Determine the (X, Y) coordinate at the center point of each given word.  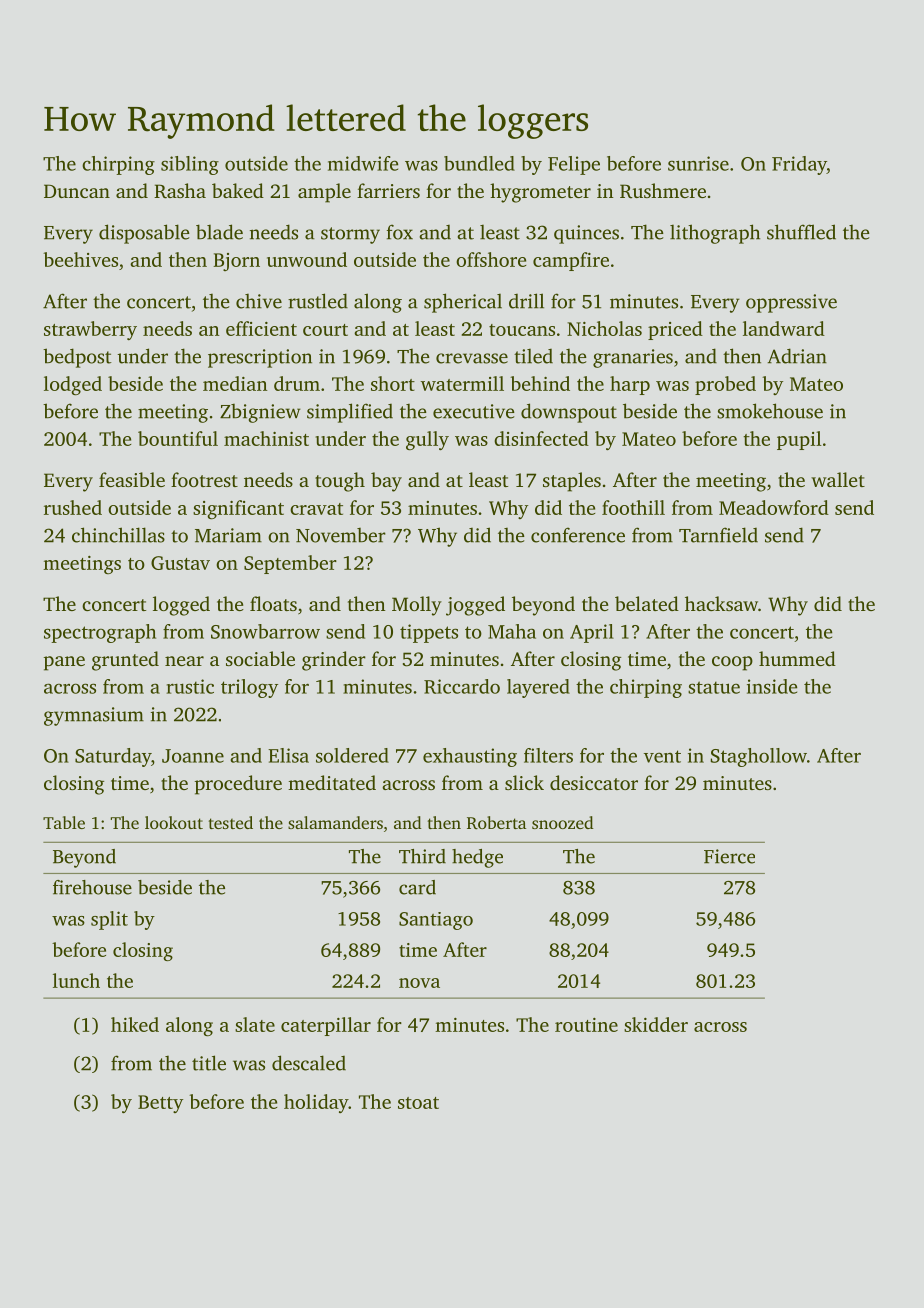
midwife (363, 163)
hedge (477, 858)
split (109, 920)
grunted (125, 661)
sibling (190, 165)
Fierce (729, 856)
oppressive (791, 303)
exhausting (470, 757)
